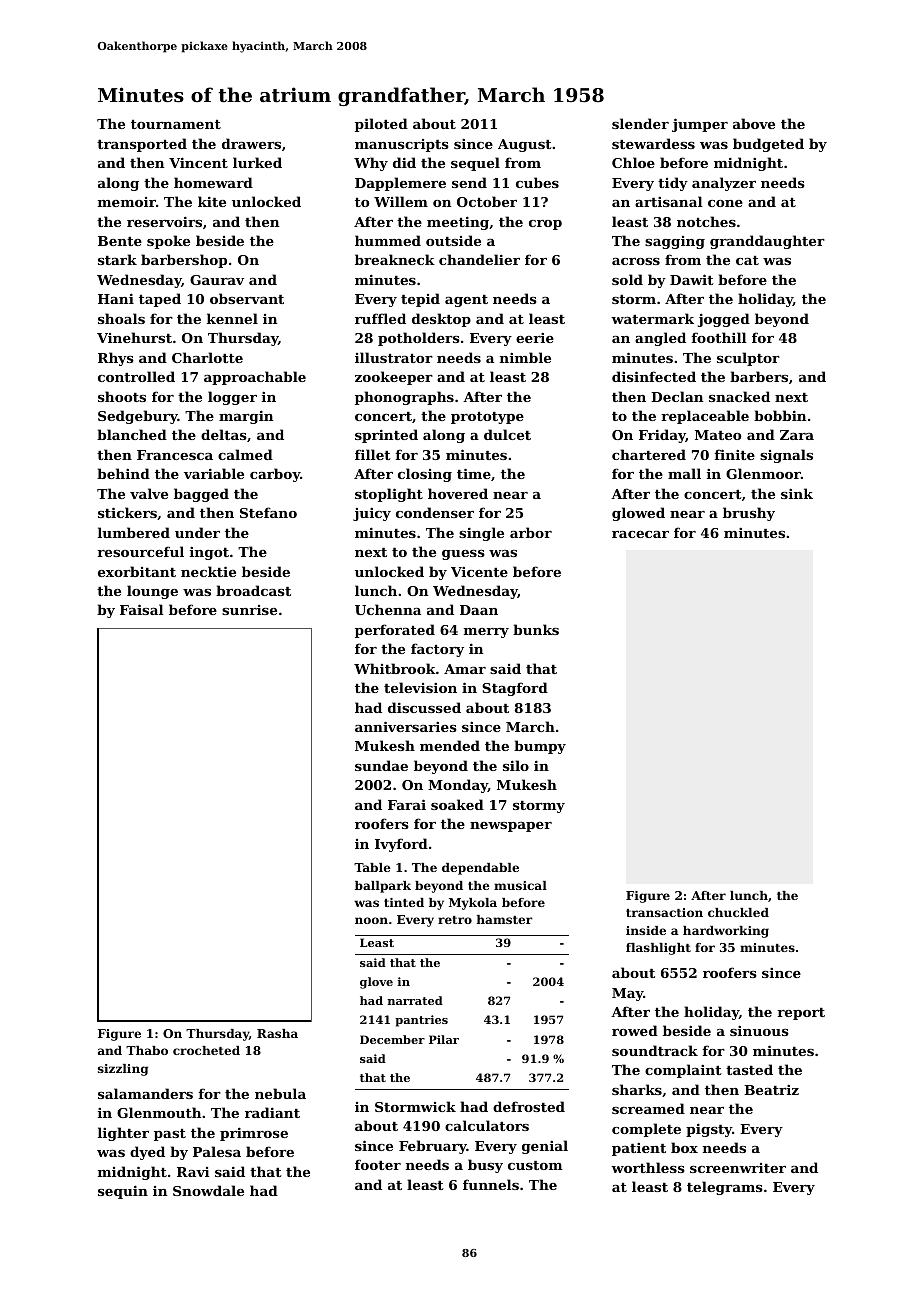 This document has height=1308, width=924. What do you see at coordinates (505, 919) in the document?
I see `hamster` at bounding box center [505, 919].
